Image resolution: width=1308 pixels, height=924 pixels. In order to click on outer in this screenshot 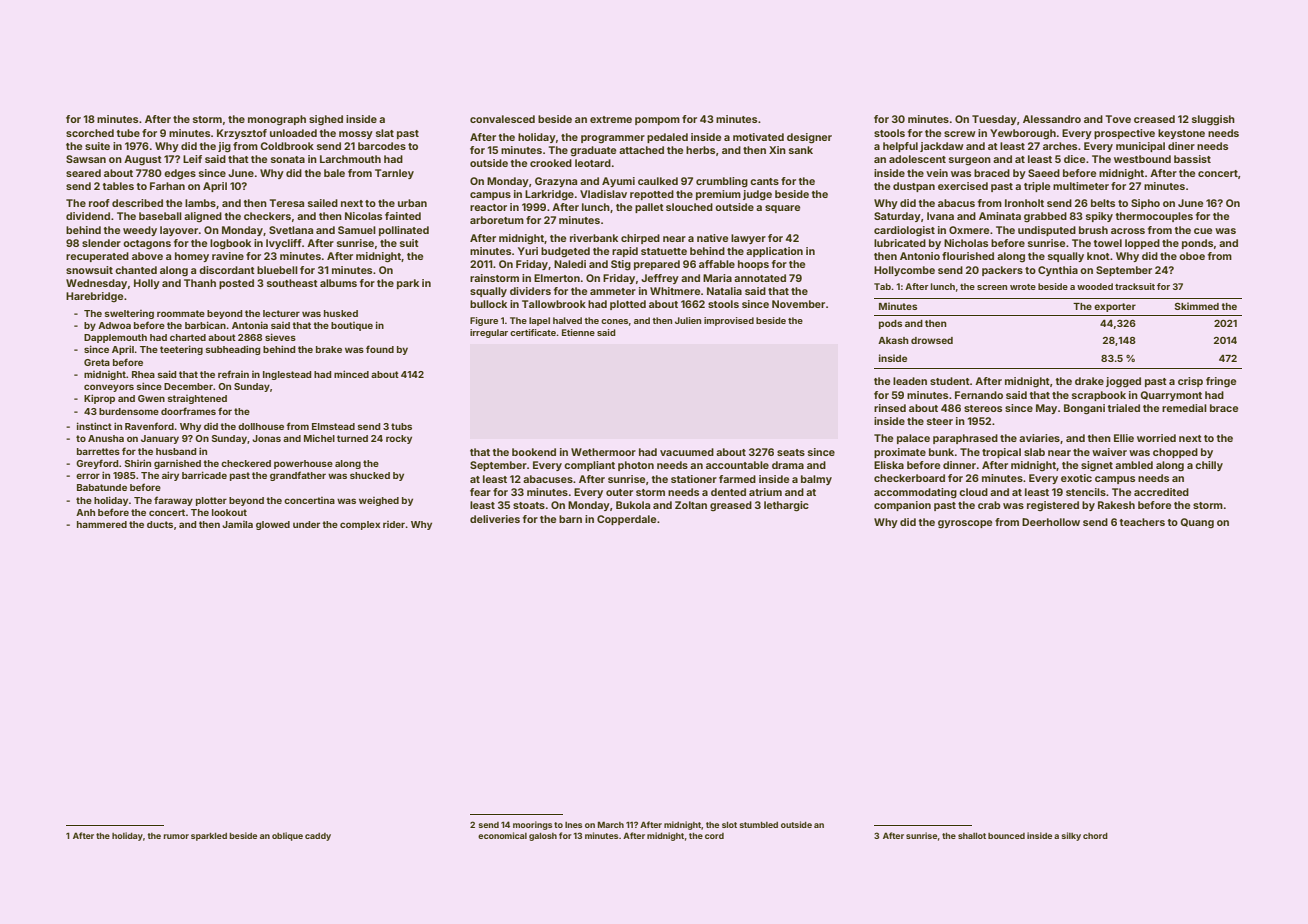, I will do `click(619, 492)`.
